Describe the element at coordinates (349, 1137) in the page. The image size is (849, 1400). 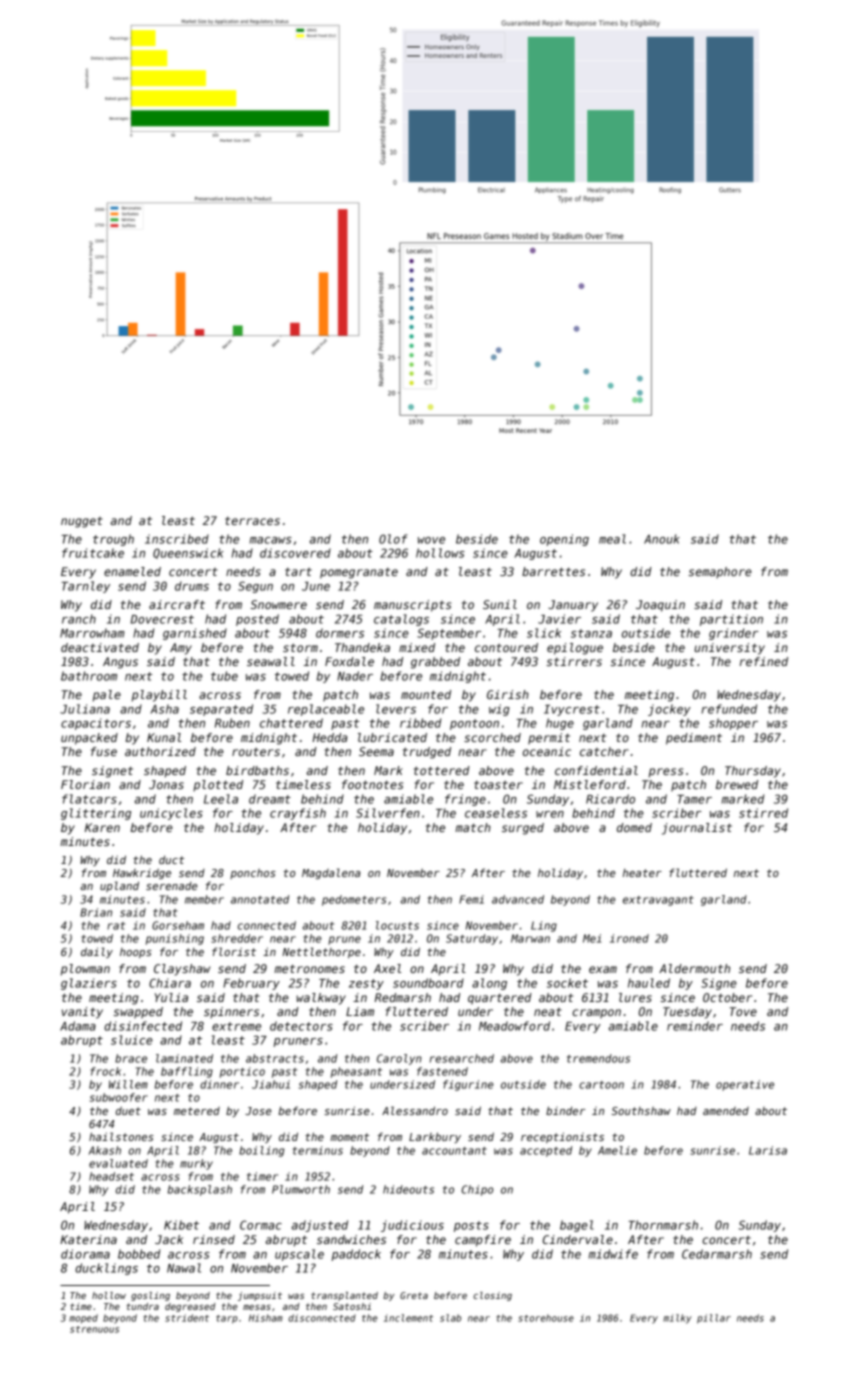
I see `moment` at that location.
